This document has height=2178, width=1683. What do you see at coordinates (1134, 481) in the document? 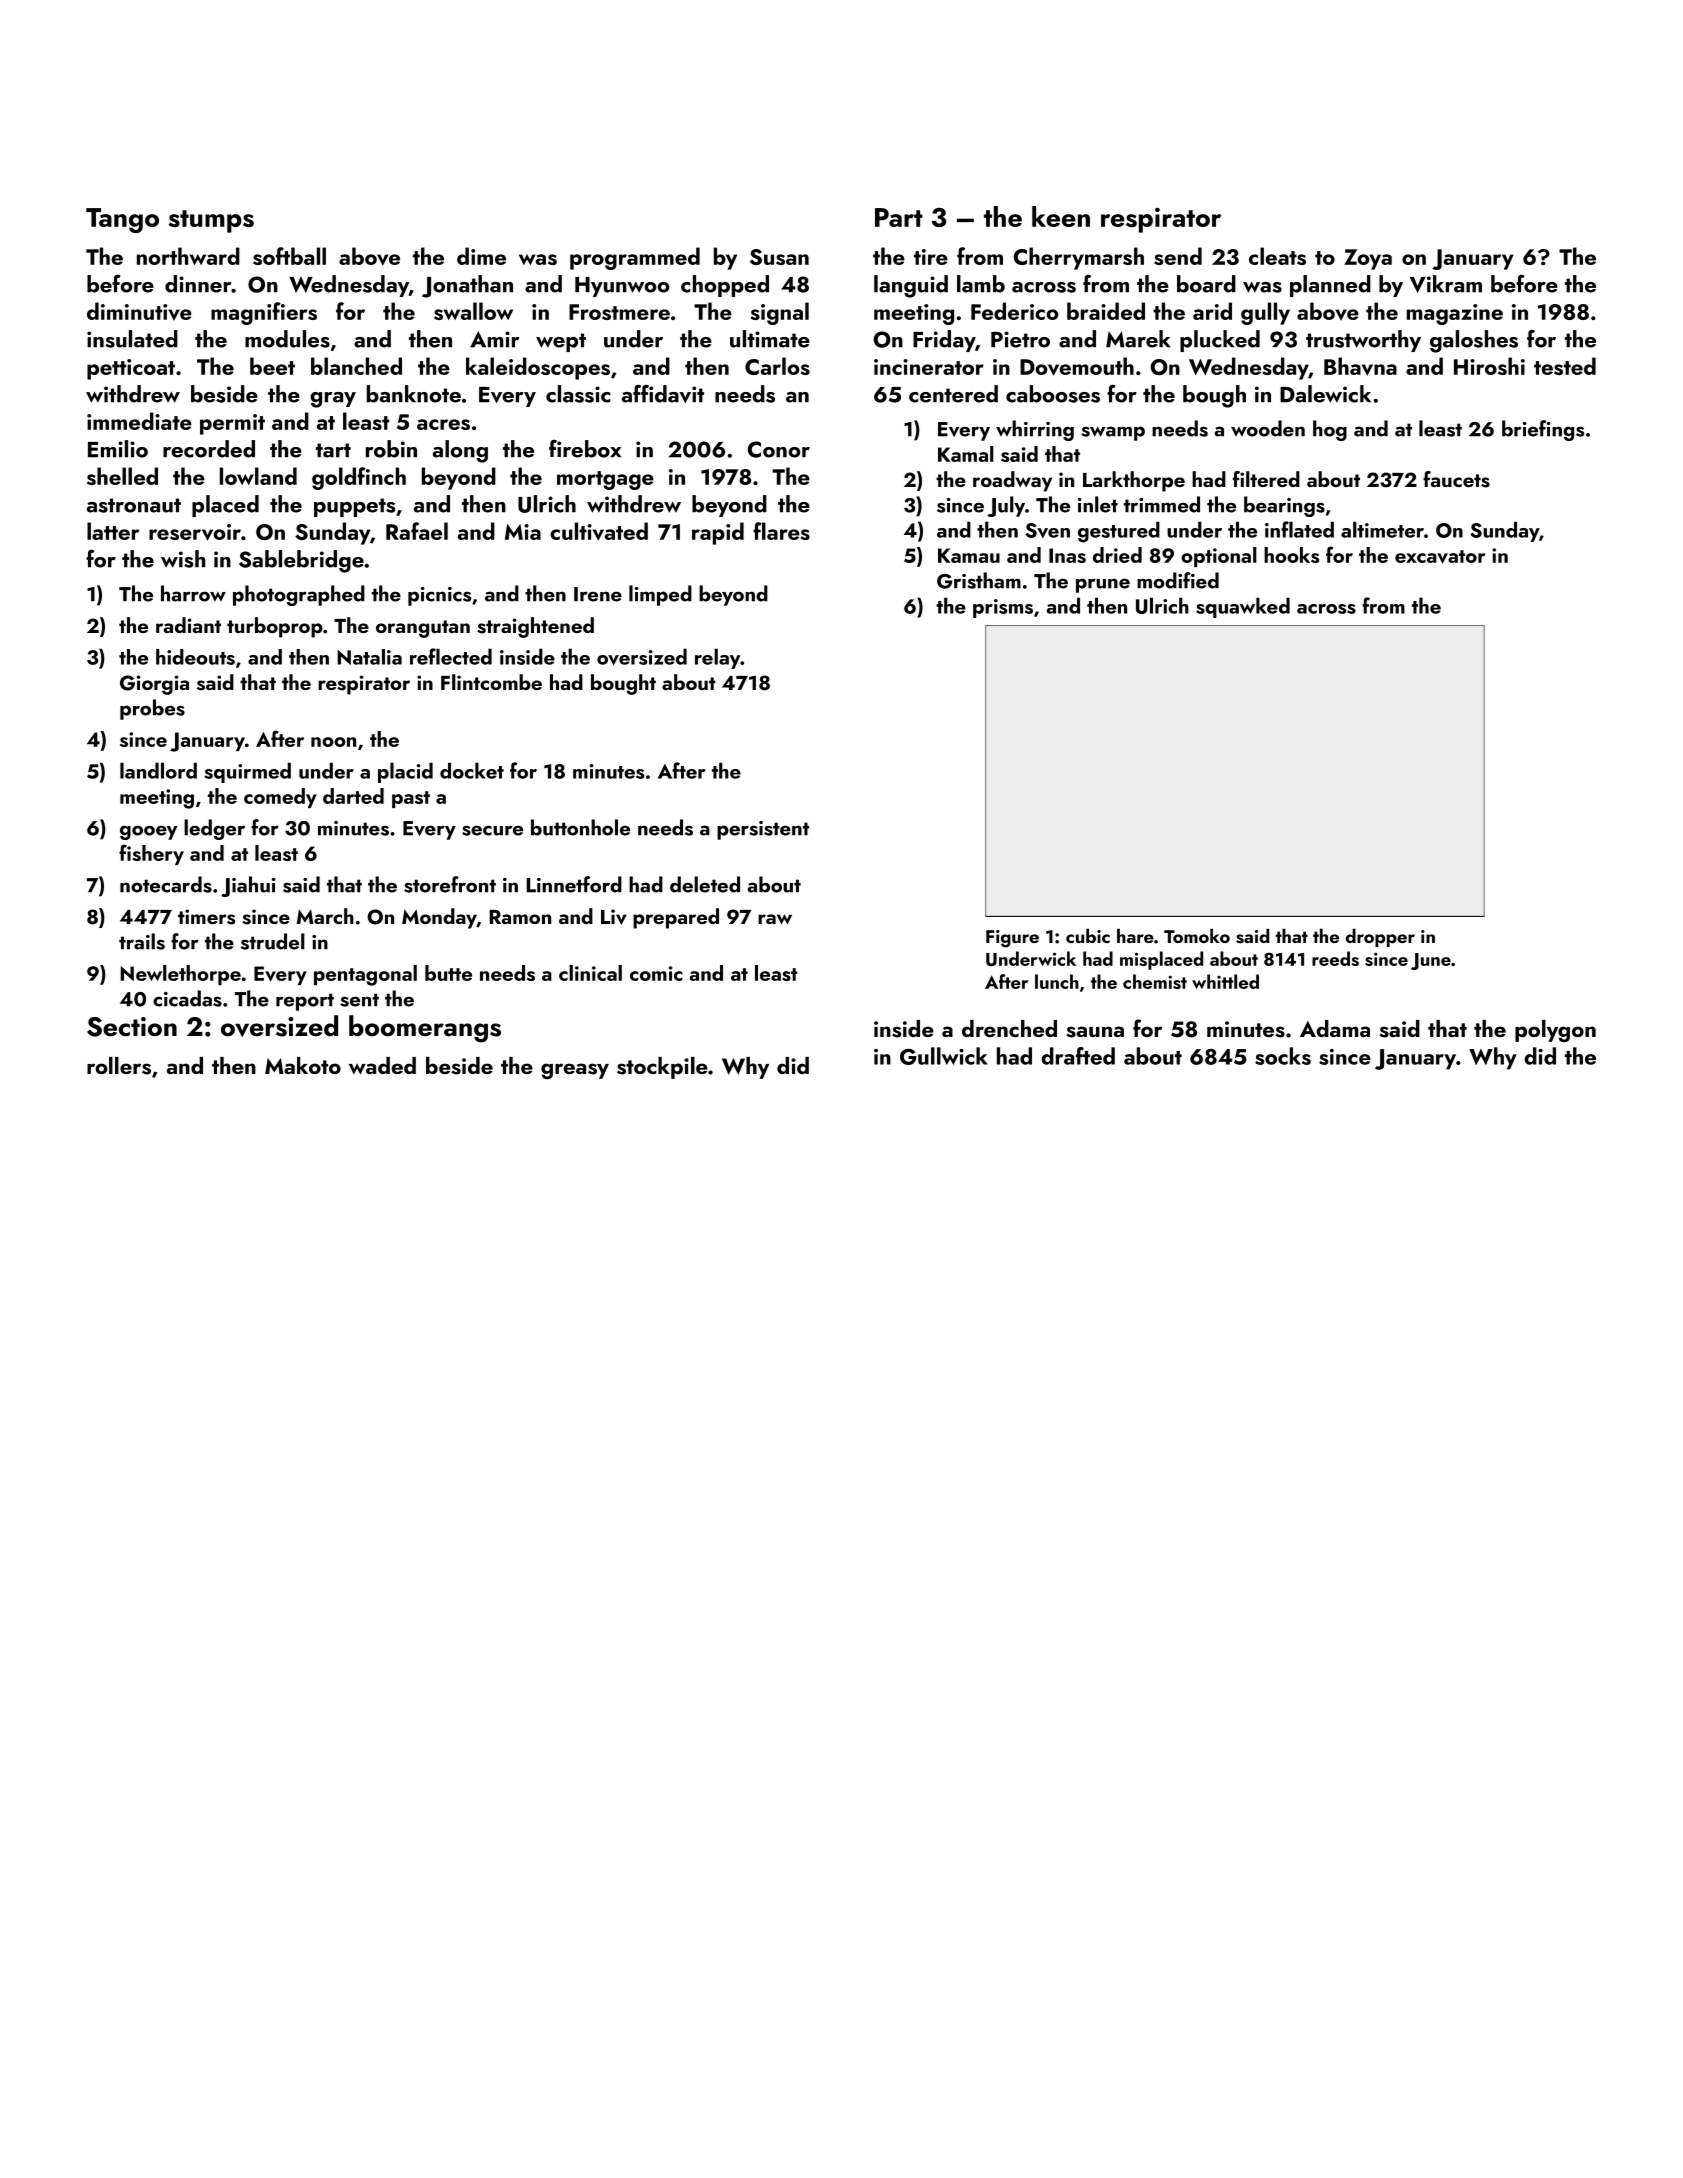
I see `Larkthorpe` at bounding box center [1134, 481].
